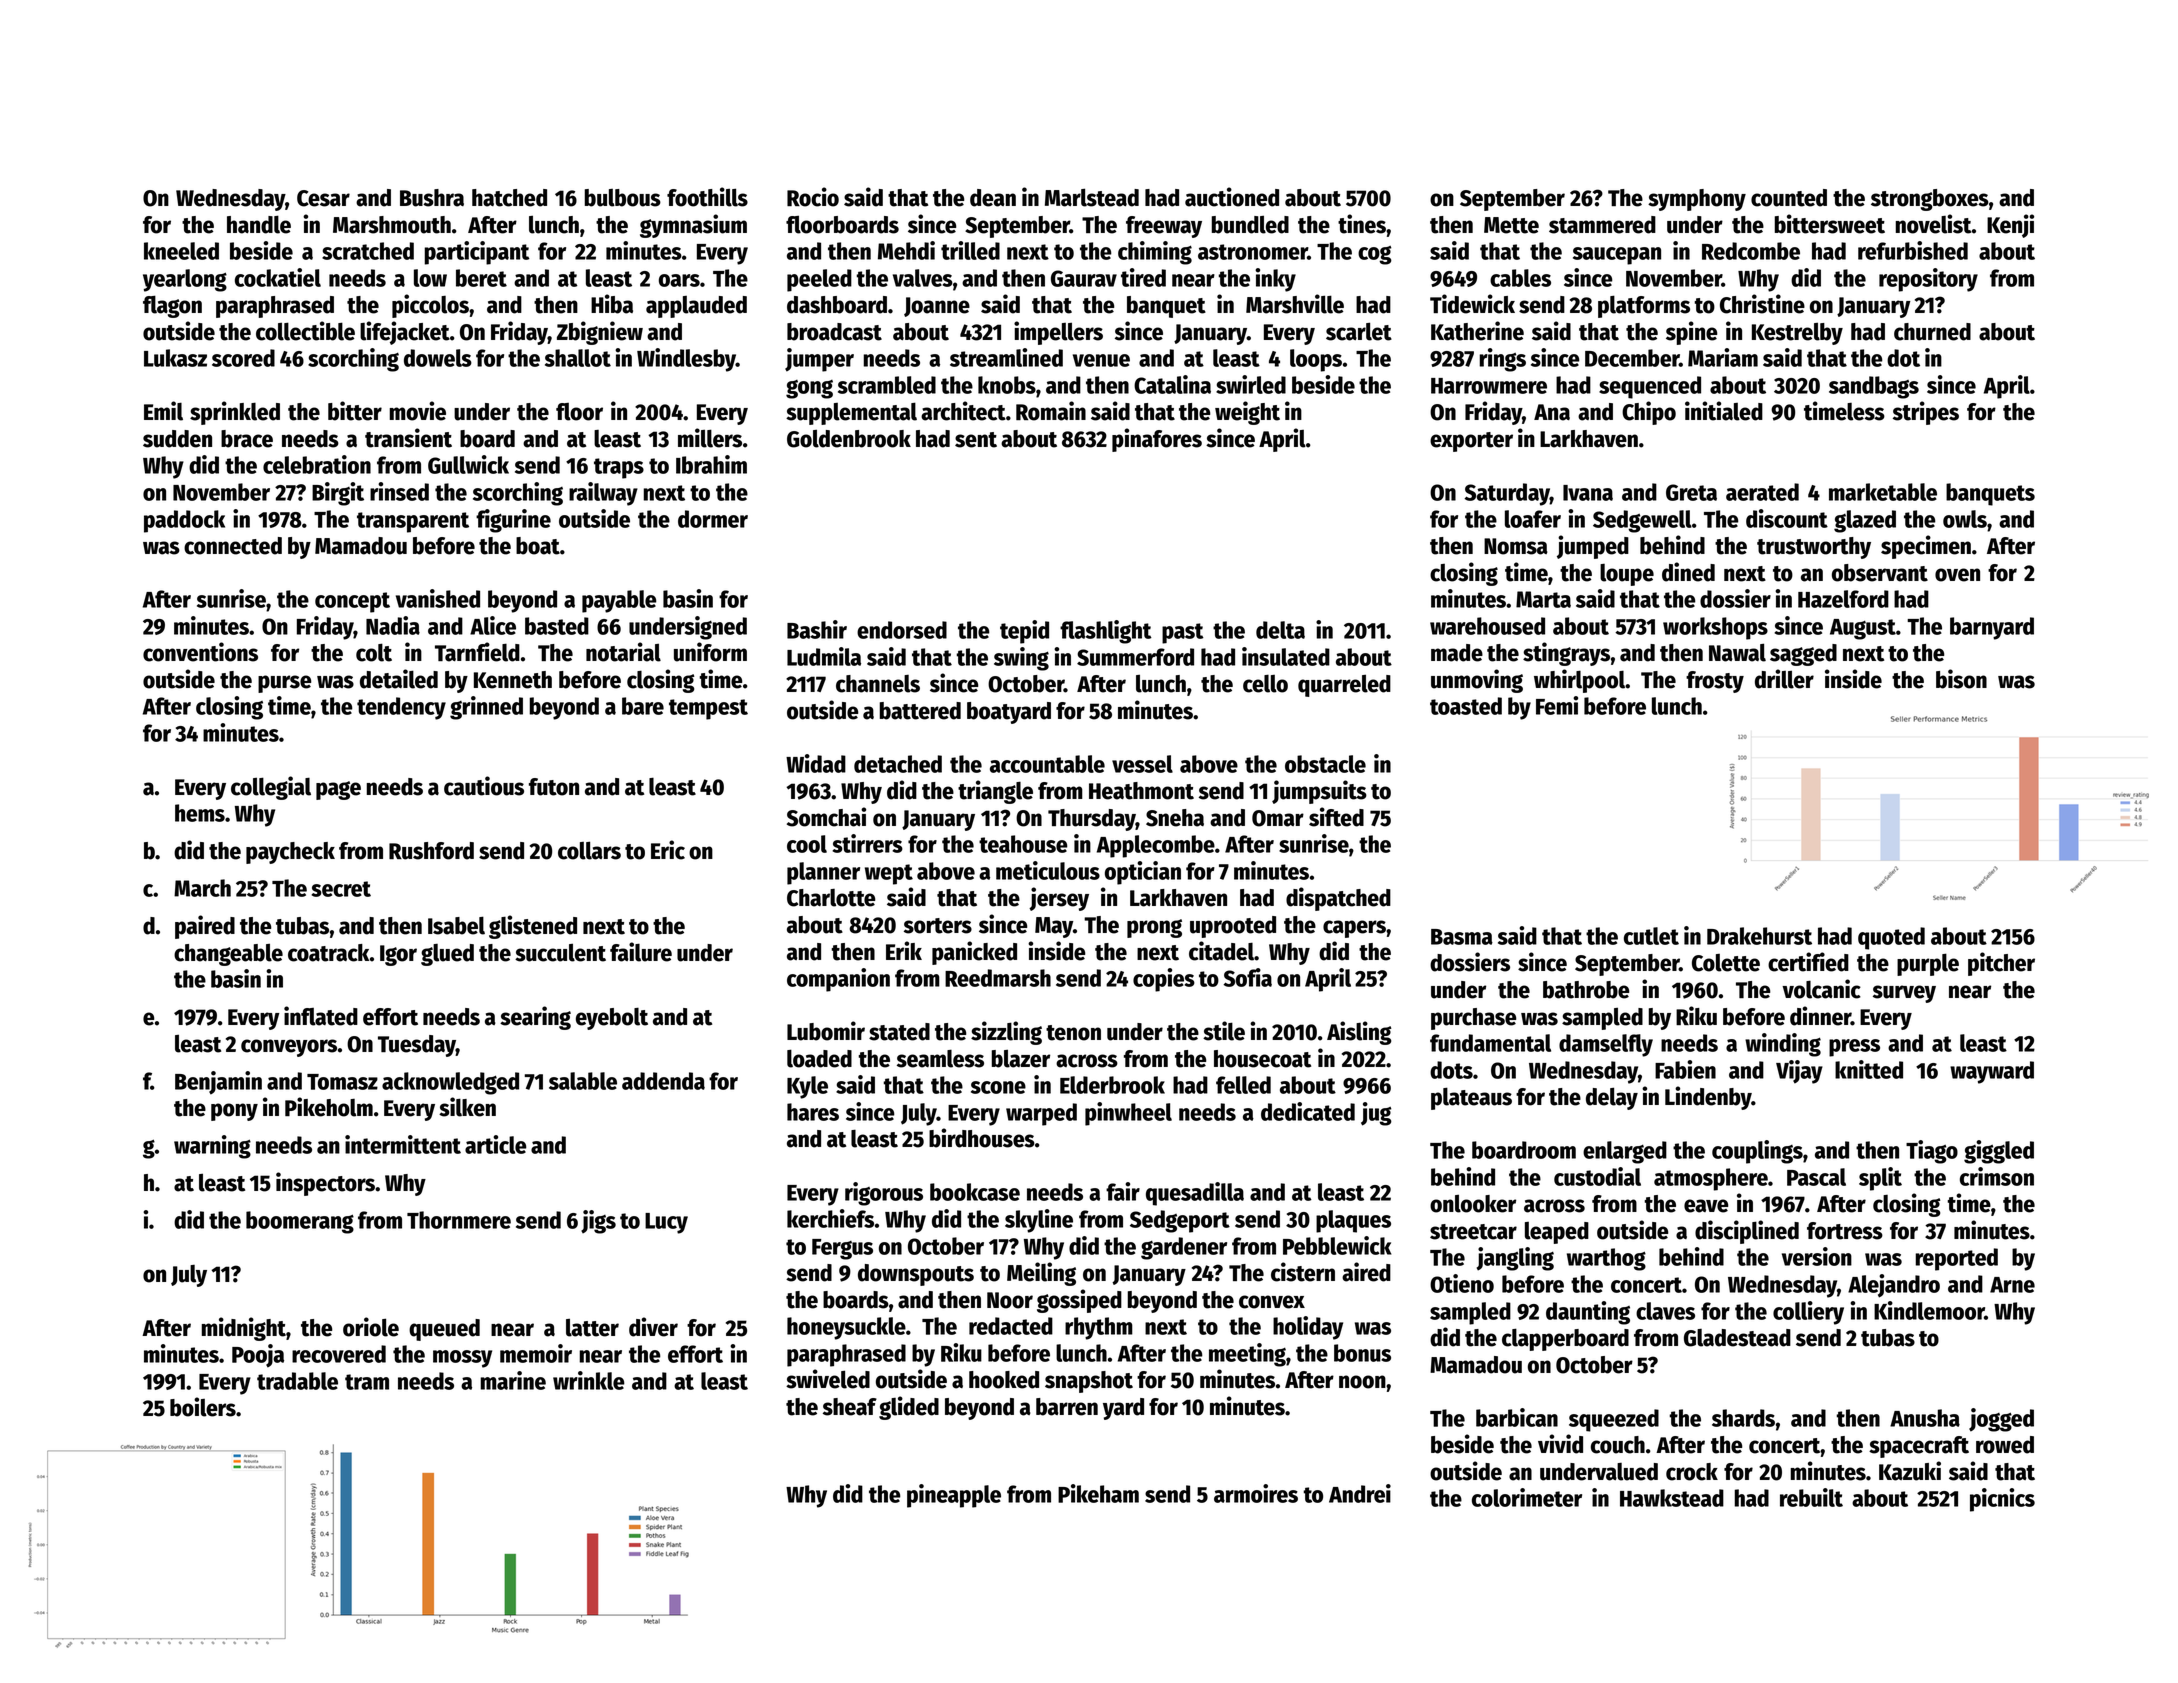 Image resolution: width=2178 pixels, height=1683 pixels. I want to click on auctioned, so click(1232, 197).
